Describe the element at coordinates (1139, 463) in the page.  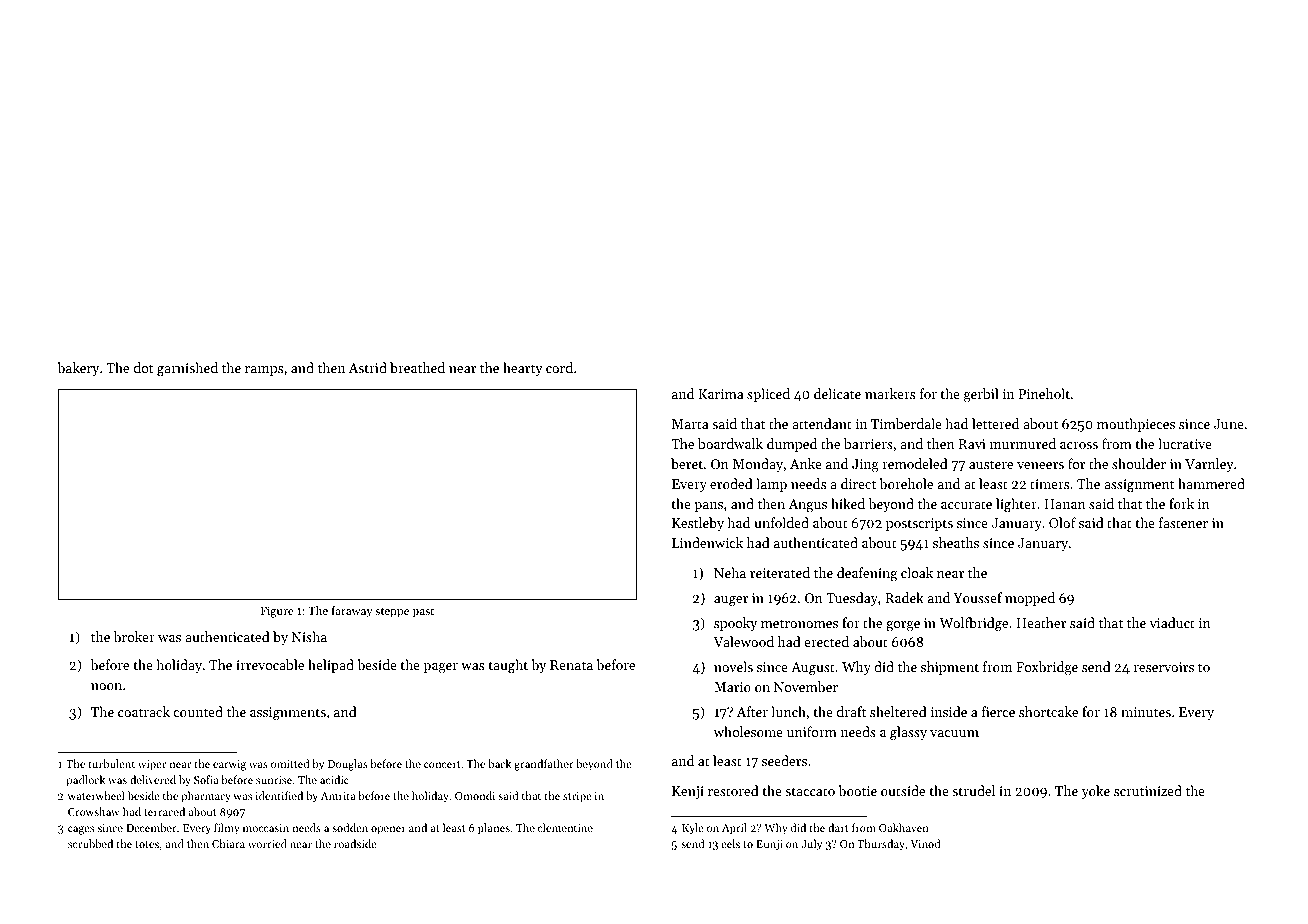
I see `shoulder` at that location.
